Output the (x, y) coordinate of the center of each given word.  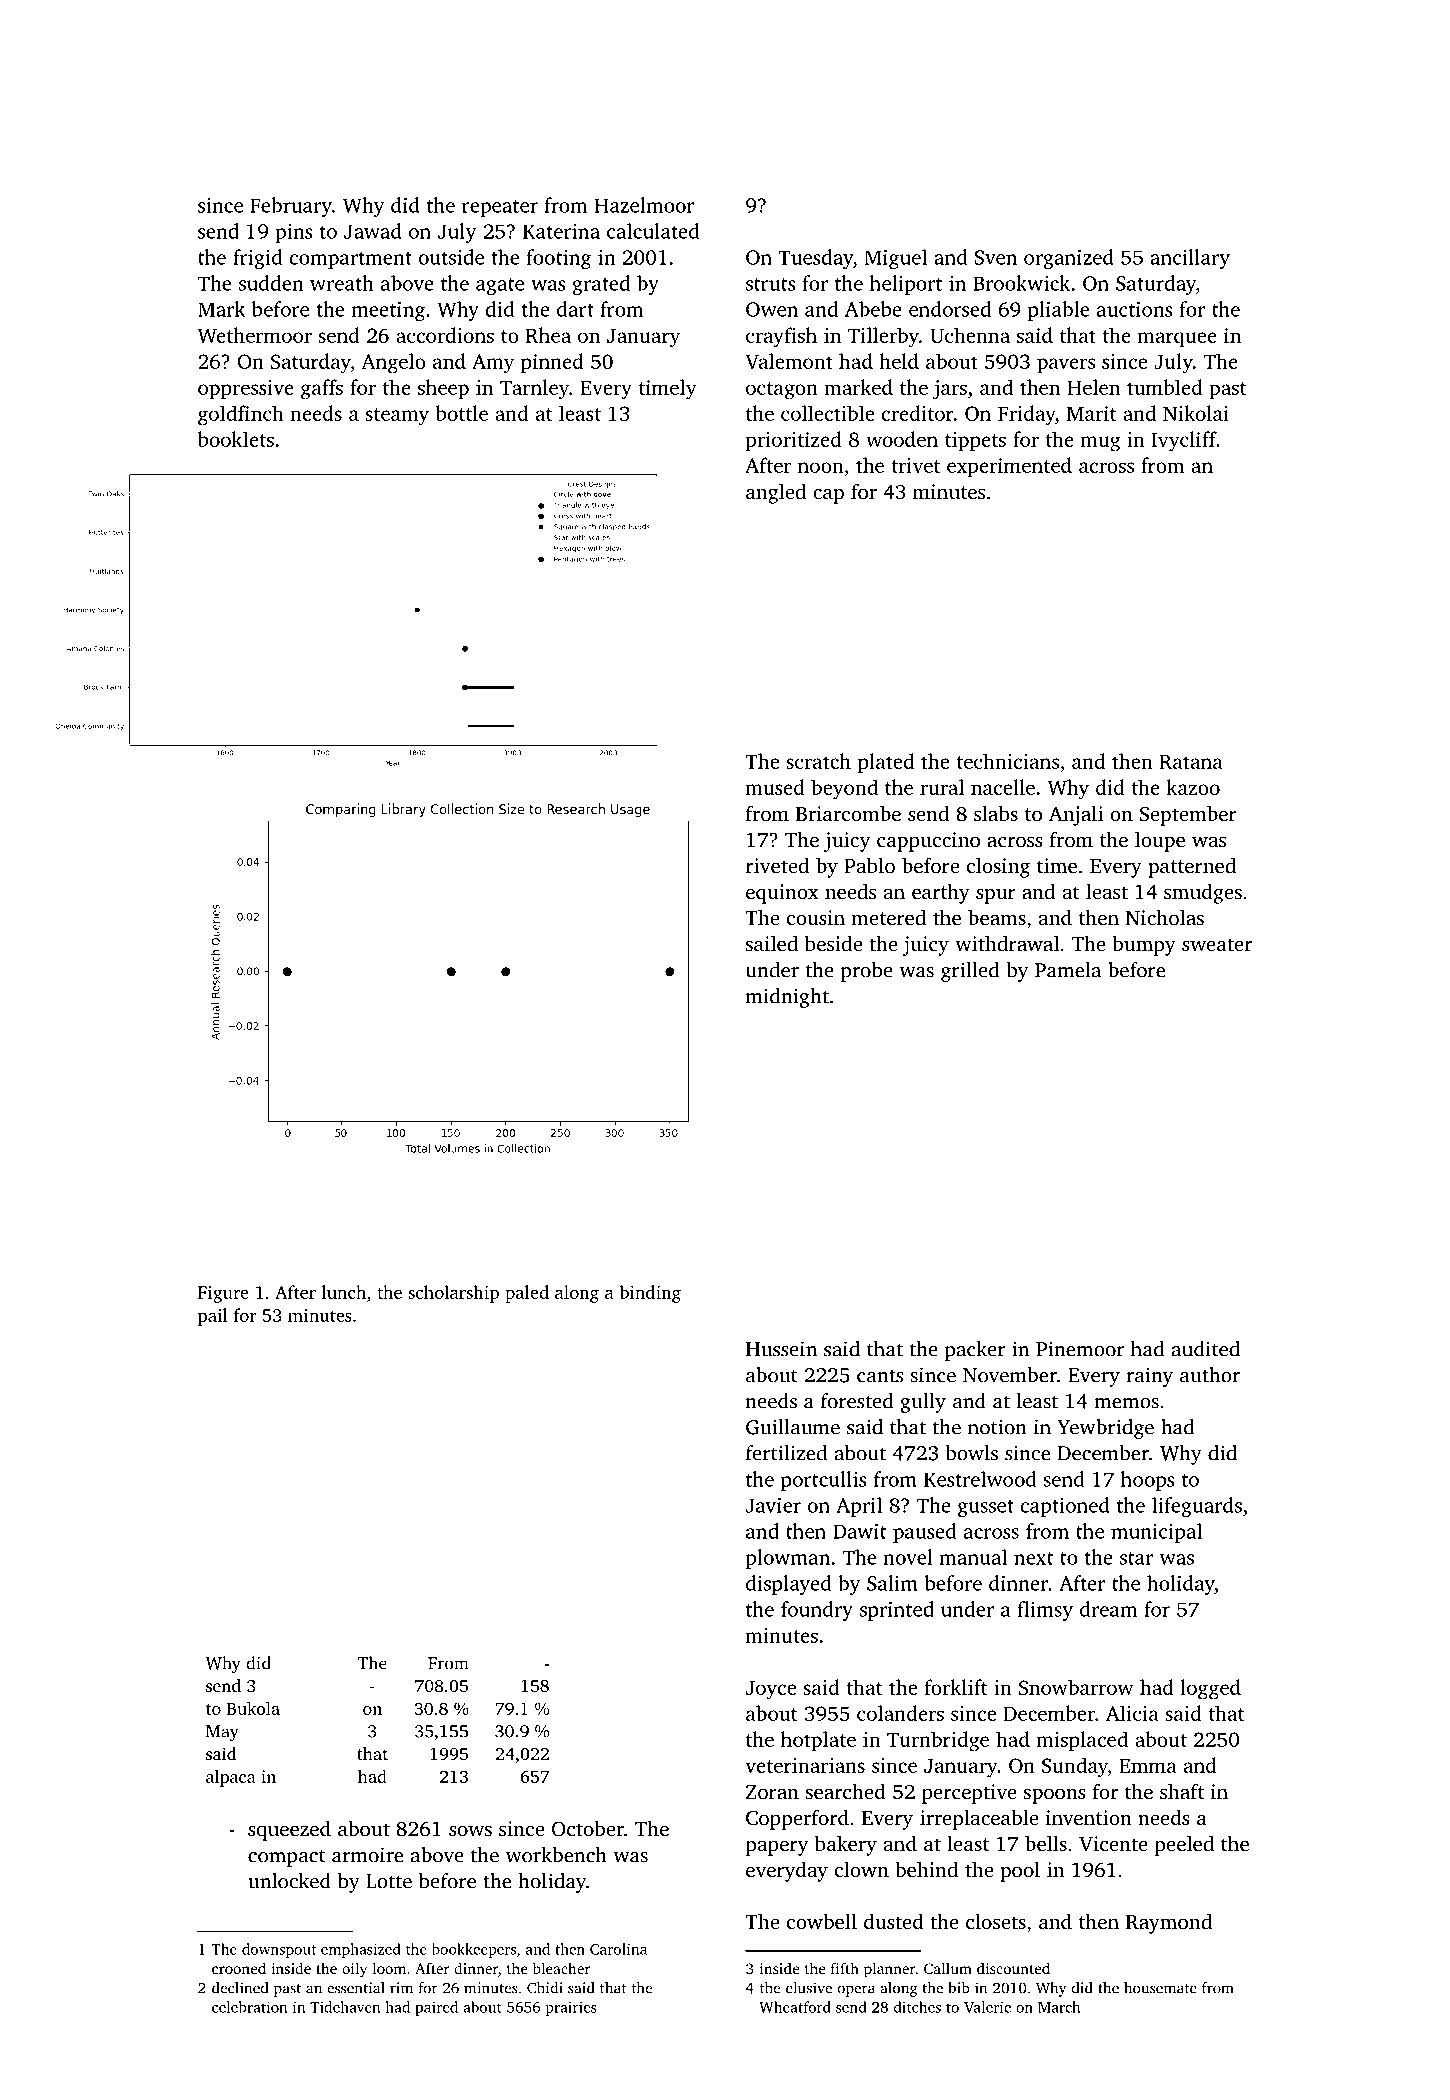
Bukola (253, 1708)
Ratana (1191, 762)
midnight (787, 998)
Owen (772, 309)
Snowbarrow (1076, 1687)
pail (213, 1317)
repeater (500, 208)
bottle (462, 413)
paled (527, 1294)
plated (886, 763)
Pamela (1068, 970)
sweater (1217, 944)
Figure (223, 1294)
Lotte (389, 1881)
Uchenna (970, 335)
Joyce (771, 1690)
